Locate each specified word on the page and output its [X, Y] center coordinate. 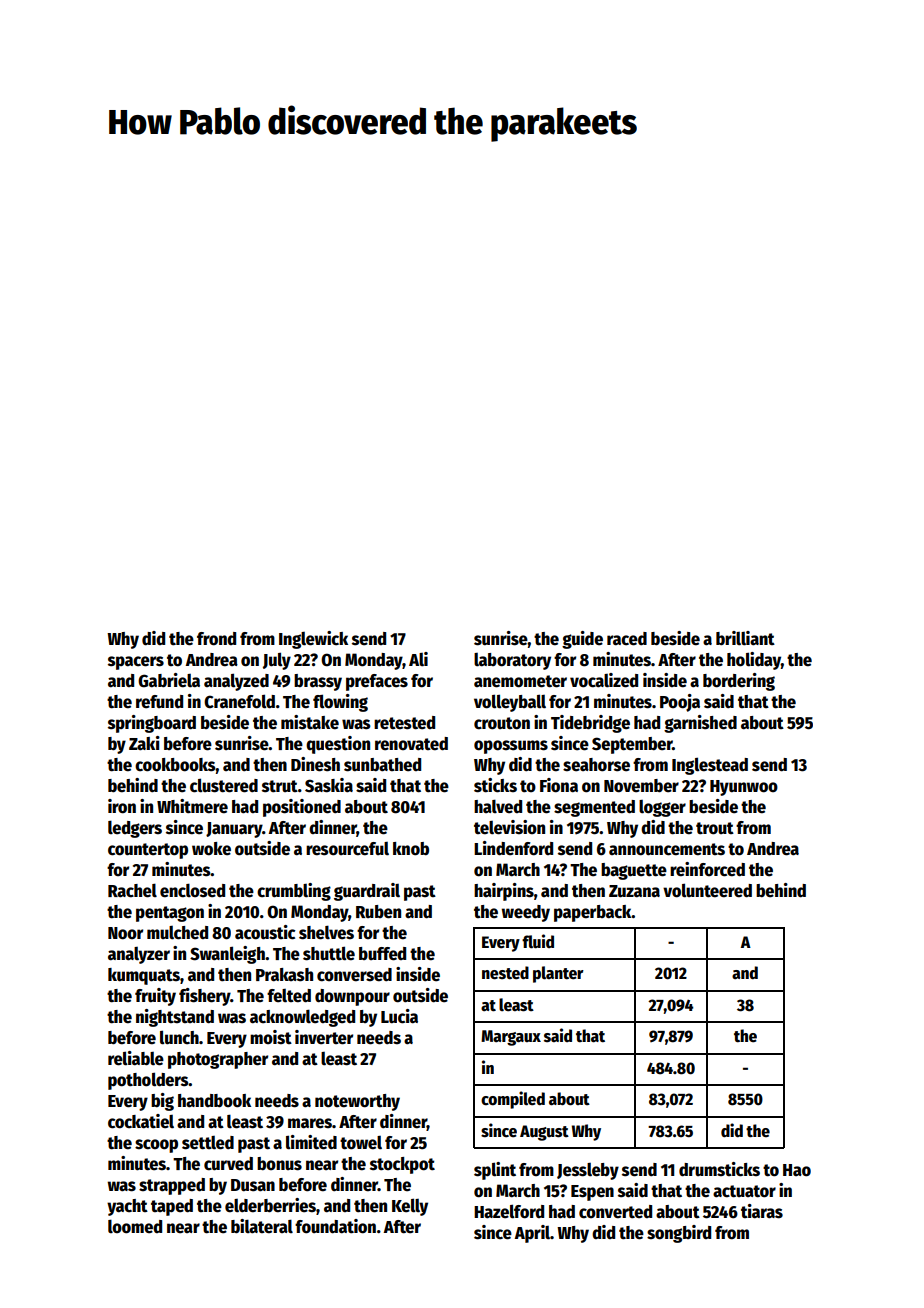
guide [582, 640]
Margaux [511, 1038]
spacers [136, 663]
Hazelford [509, 1211]
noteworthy [357, 1102]
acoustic [265, 932]
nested [505, 973]
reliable [136, 1058]
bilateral [262, 1226]
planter [558, 974]
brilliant [745, 638]
